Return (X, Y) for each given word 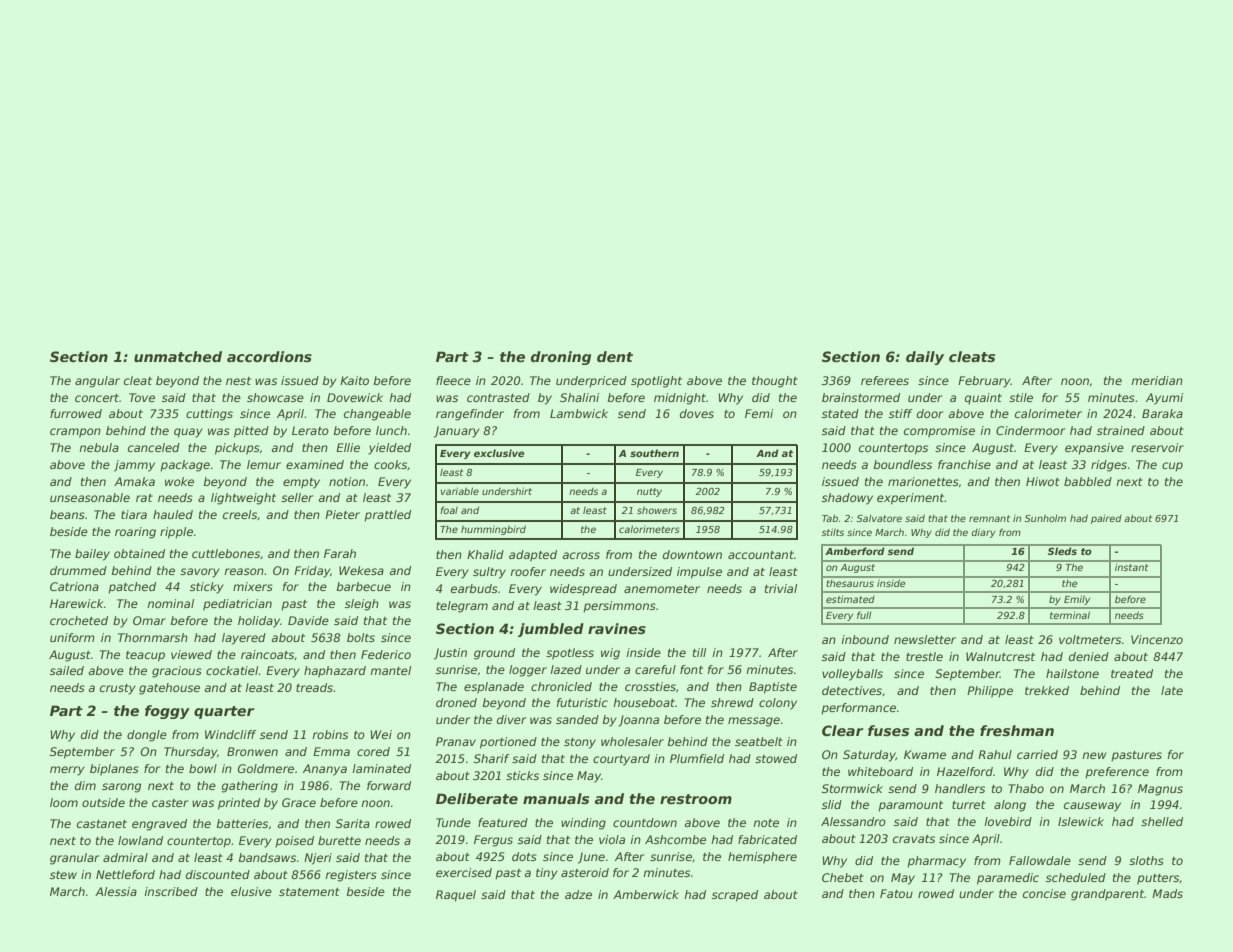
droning (561, 358)
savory (200, 573)
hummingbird (493, 530)
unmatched (178, 356)
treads (314, 687)
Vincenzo (1157, 639)
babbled (1088, 481)
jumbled (551, 630)
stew (63, 875)
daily (925, 358)
